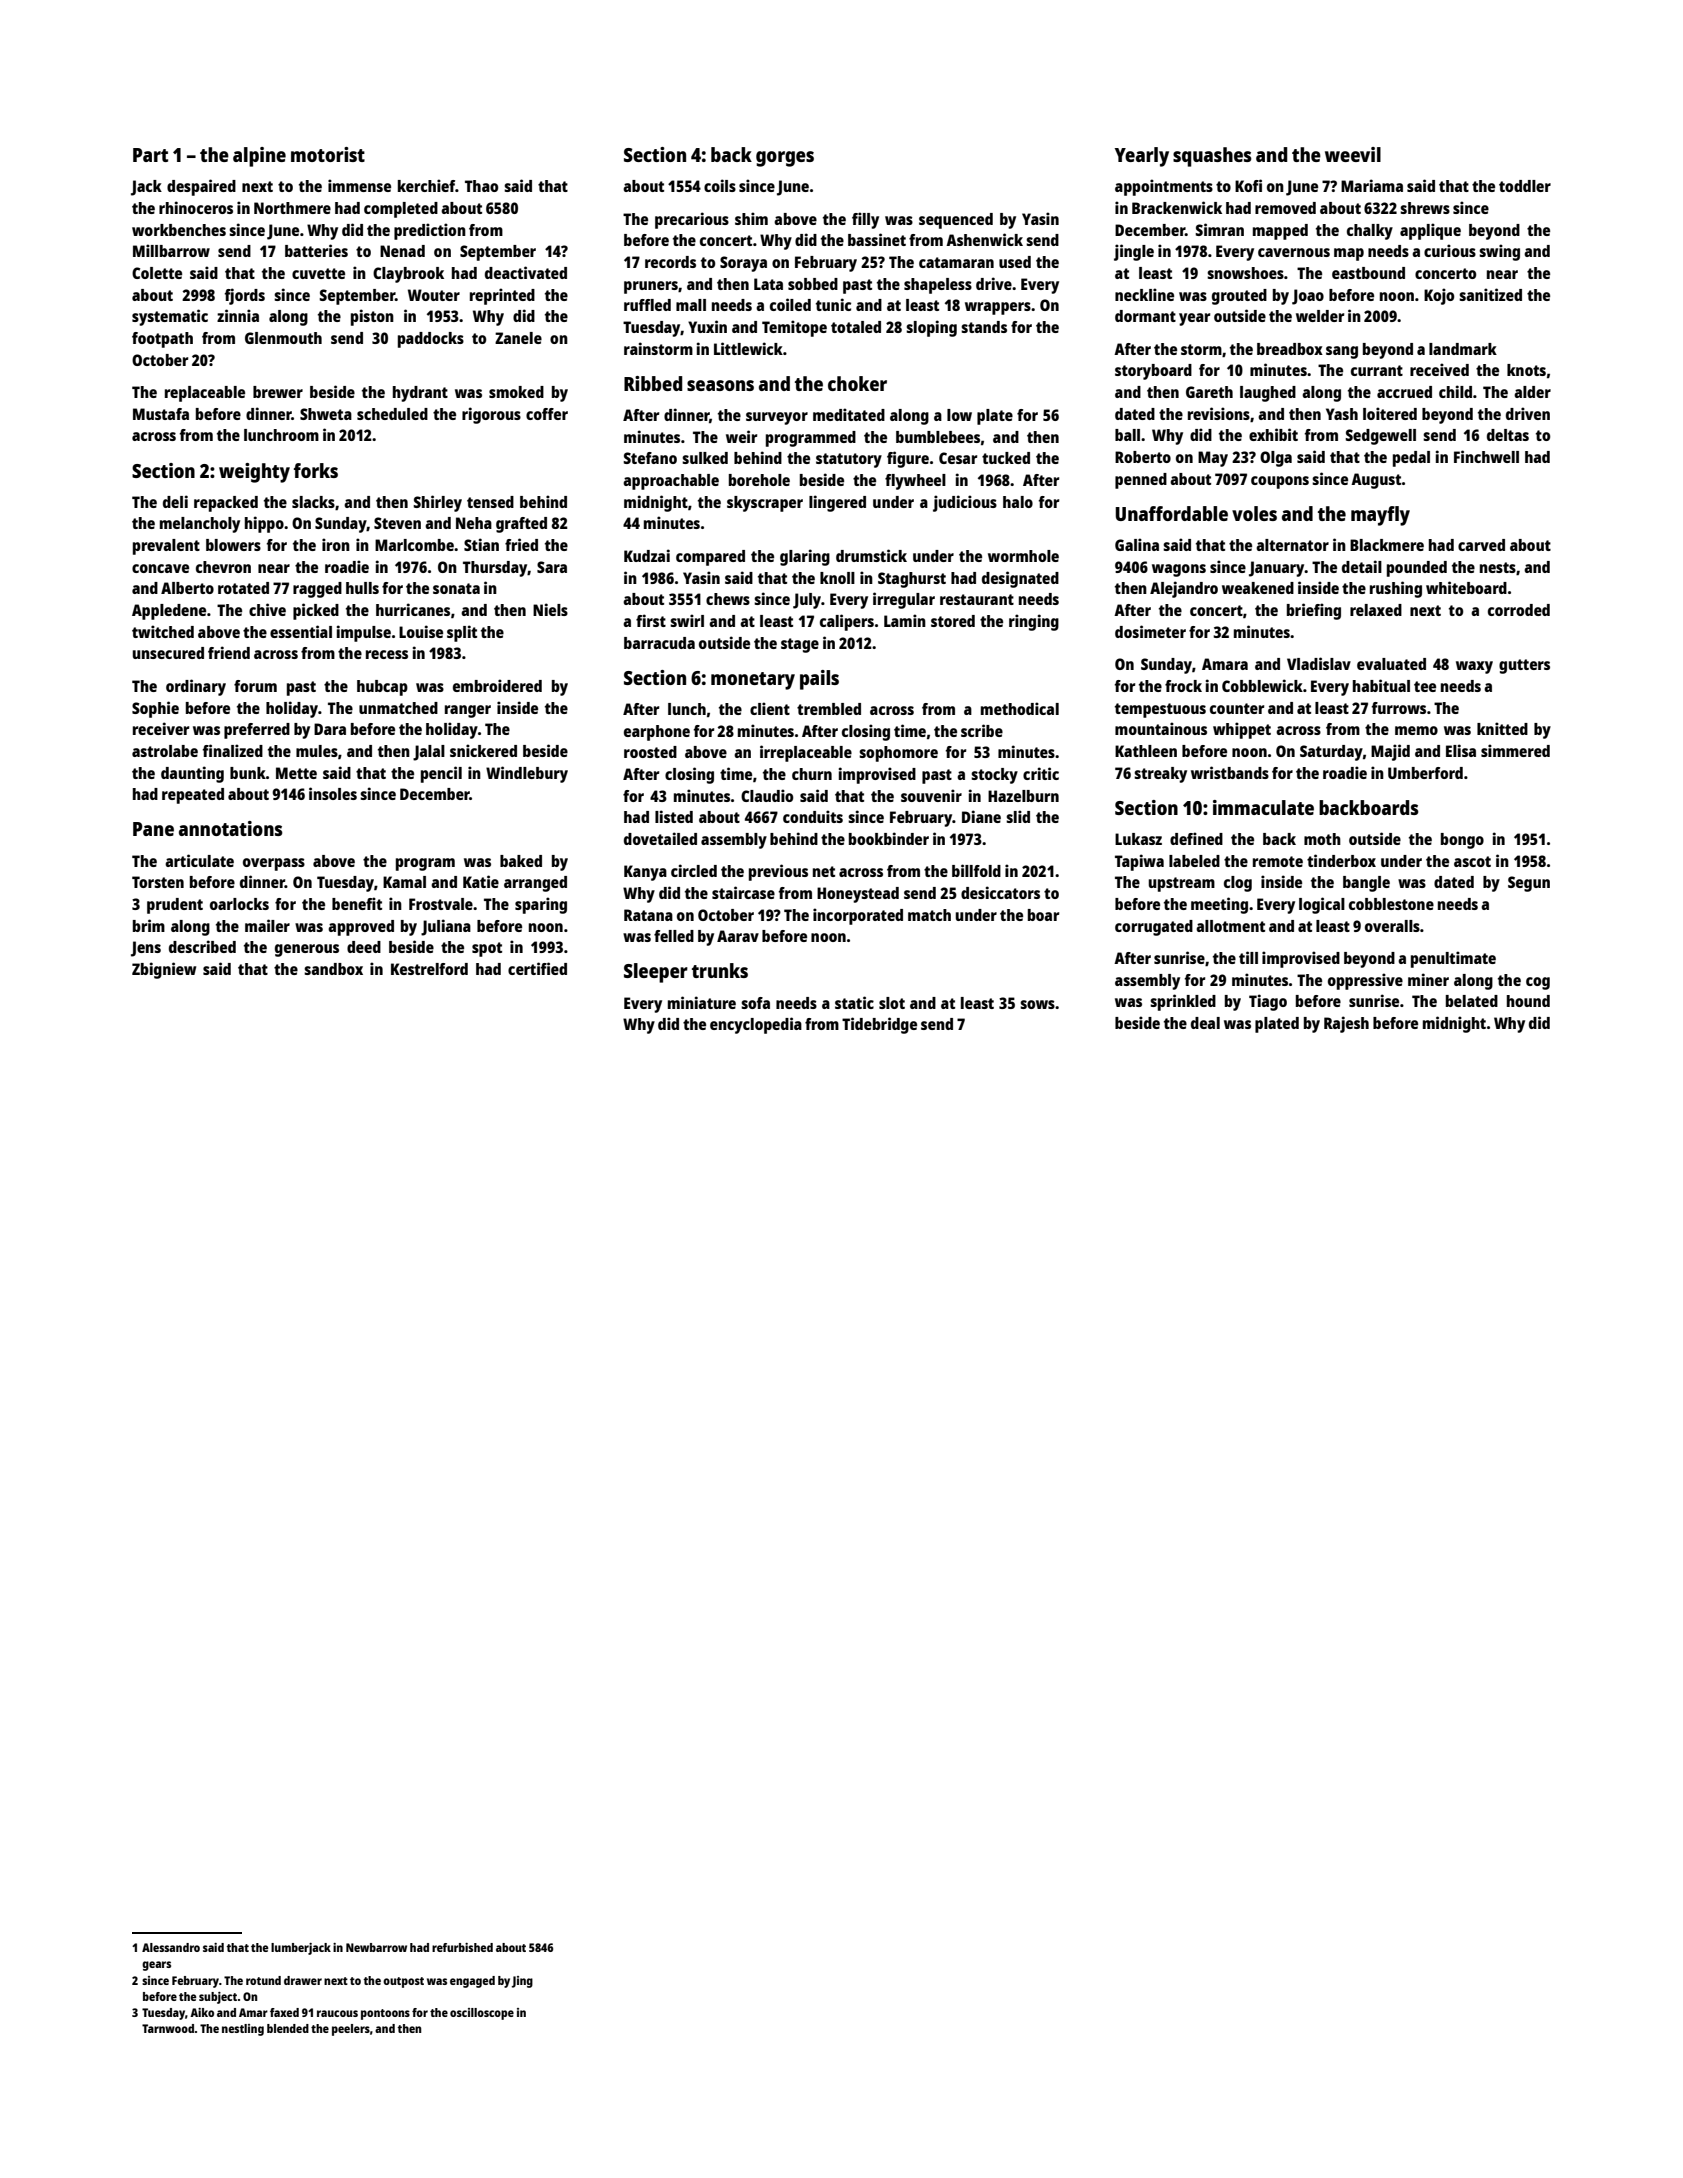 This image has height=2178, width=1683. I want to click on encyclopedia, so click(756, 1025).
